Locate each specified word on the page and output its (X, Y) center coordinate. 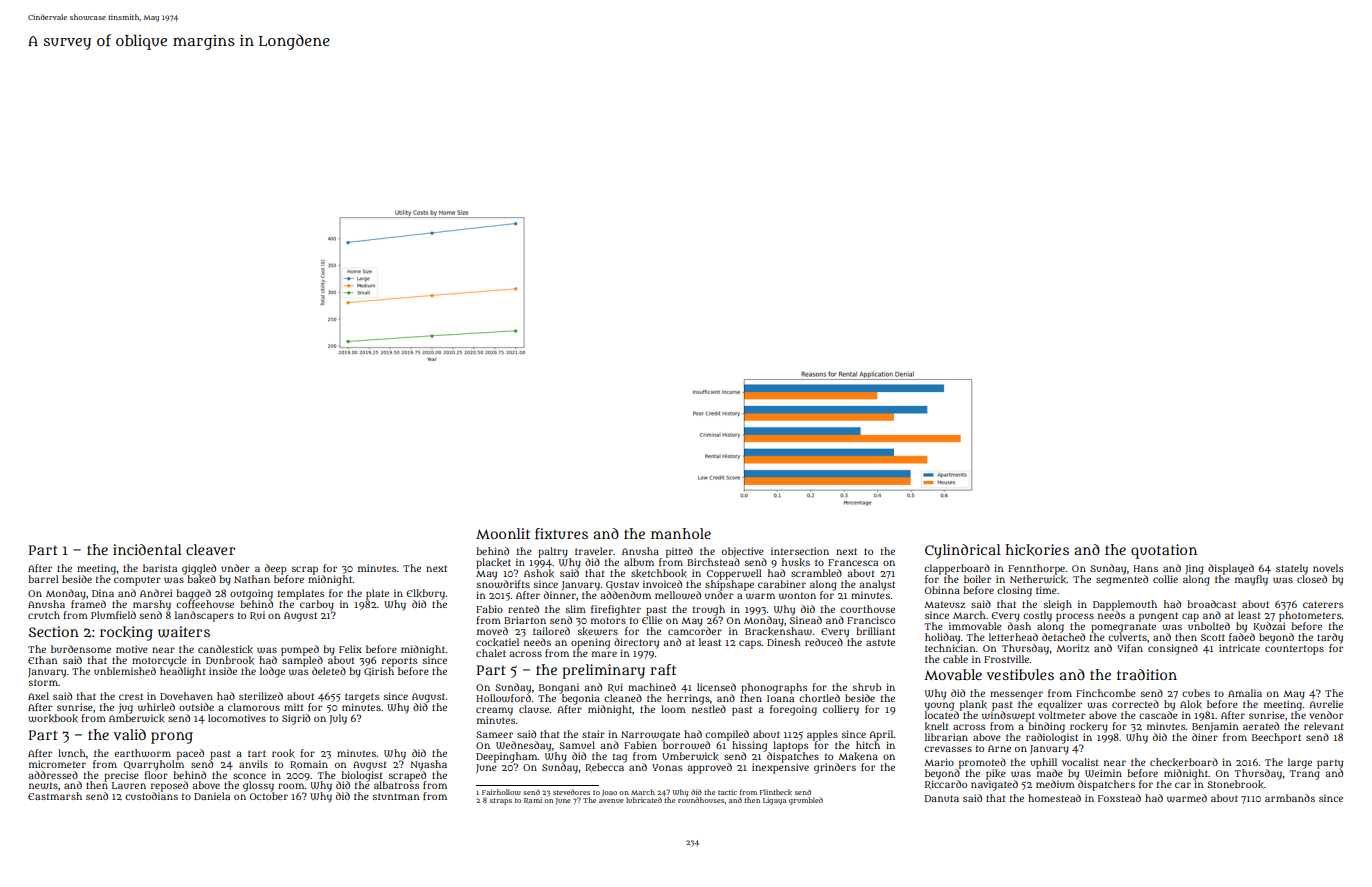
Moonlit (503, 533)
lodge (272, 672)
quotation (1164, 551)
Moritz (1072, 648)
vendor (1326, 715)
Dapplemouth (1125, 605)
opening (590, 643)
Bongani (559, 688)
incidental (147, 549)
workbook (53, 718)
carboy (317, 605)
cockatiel (497, 642)
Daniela (212, 796)
